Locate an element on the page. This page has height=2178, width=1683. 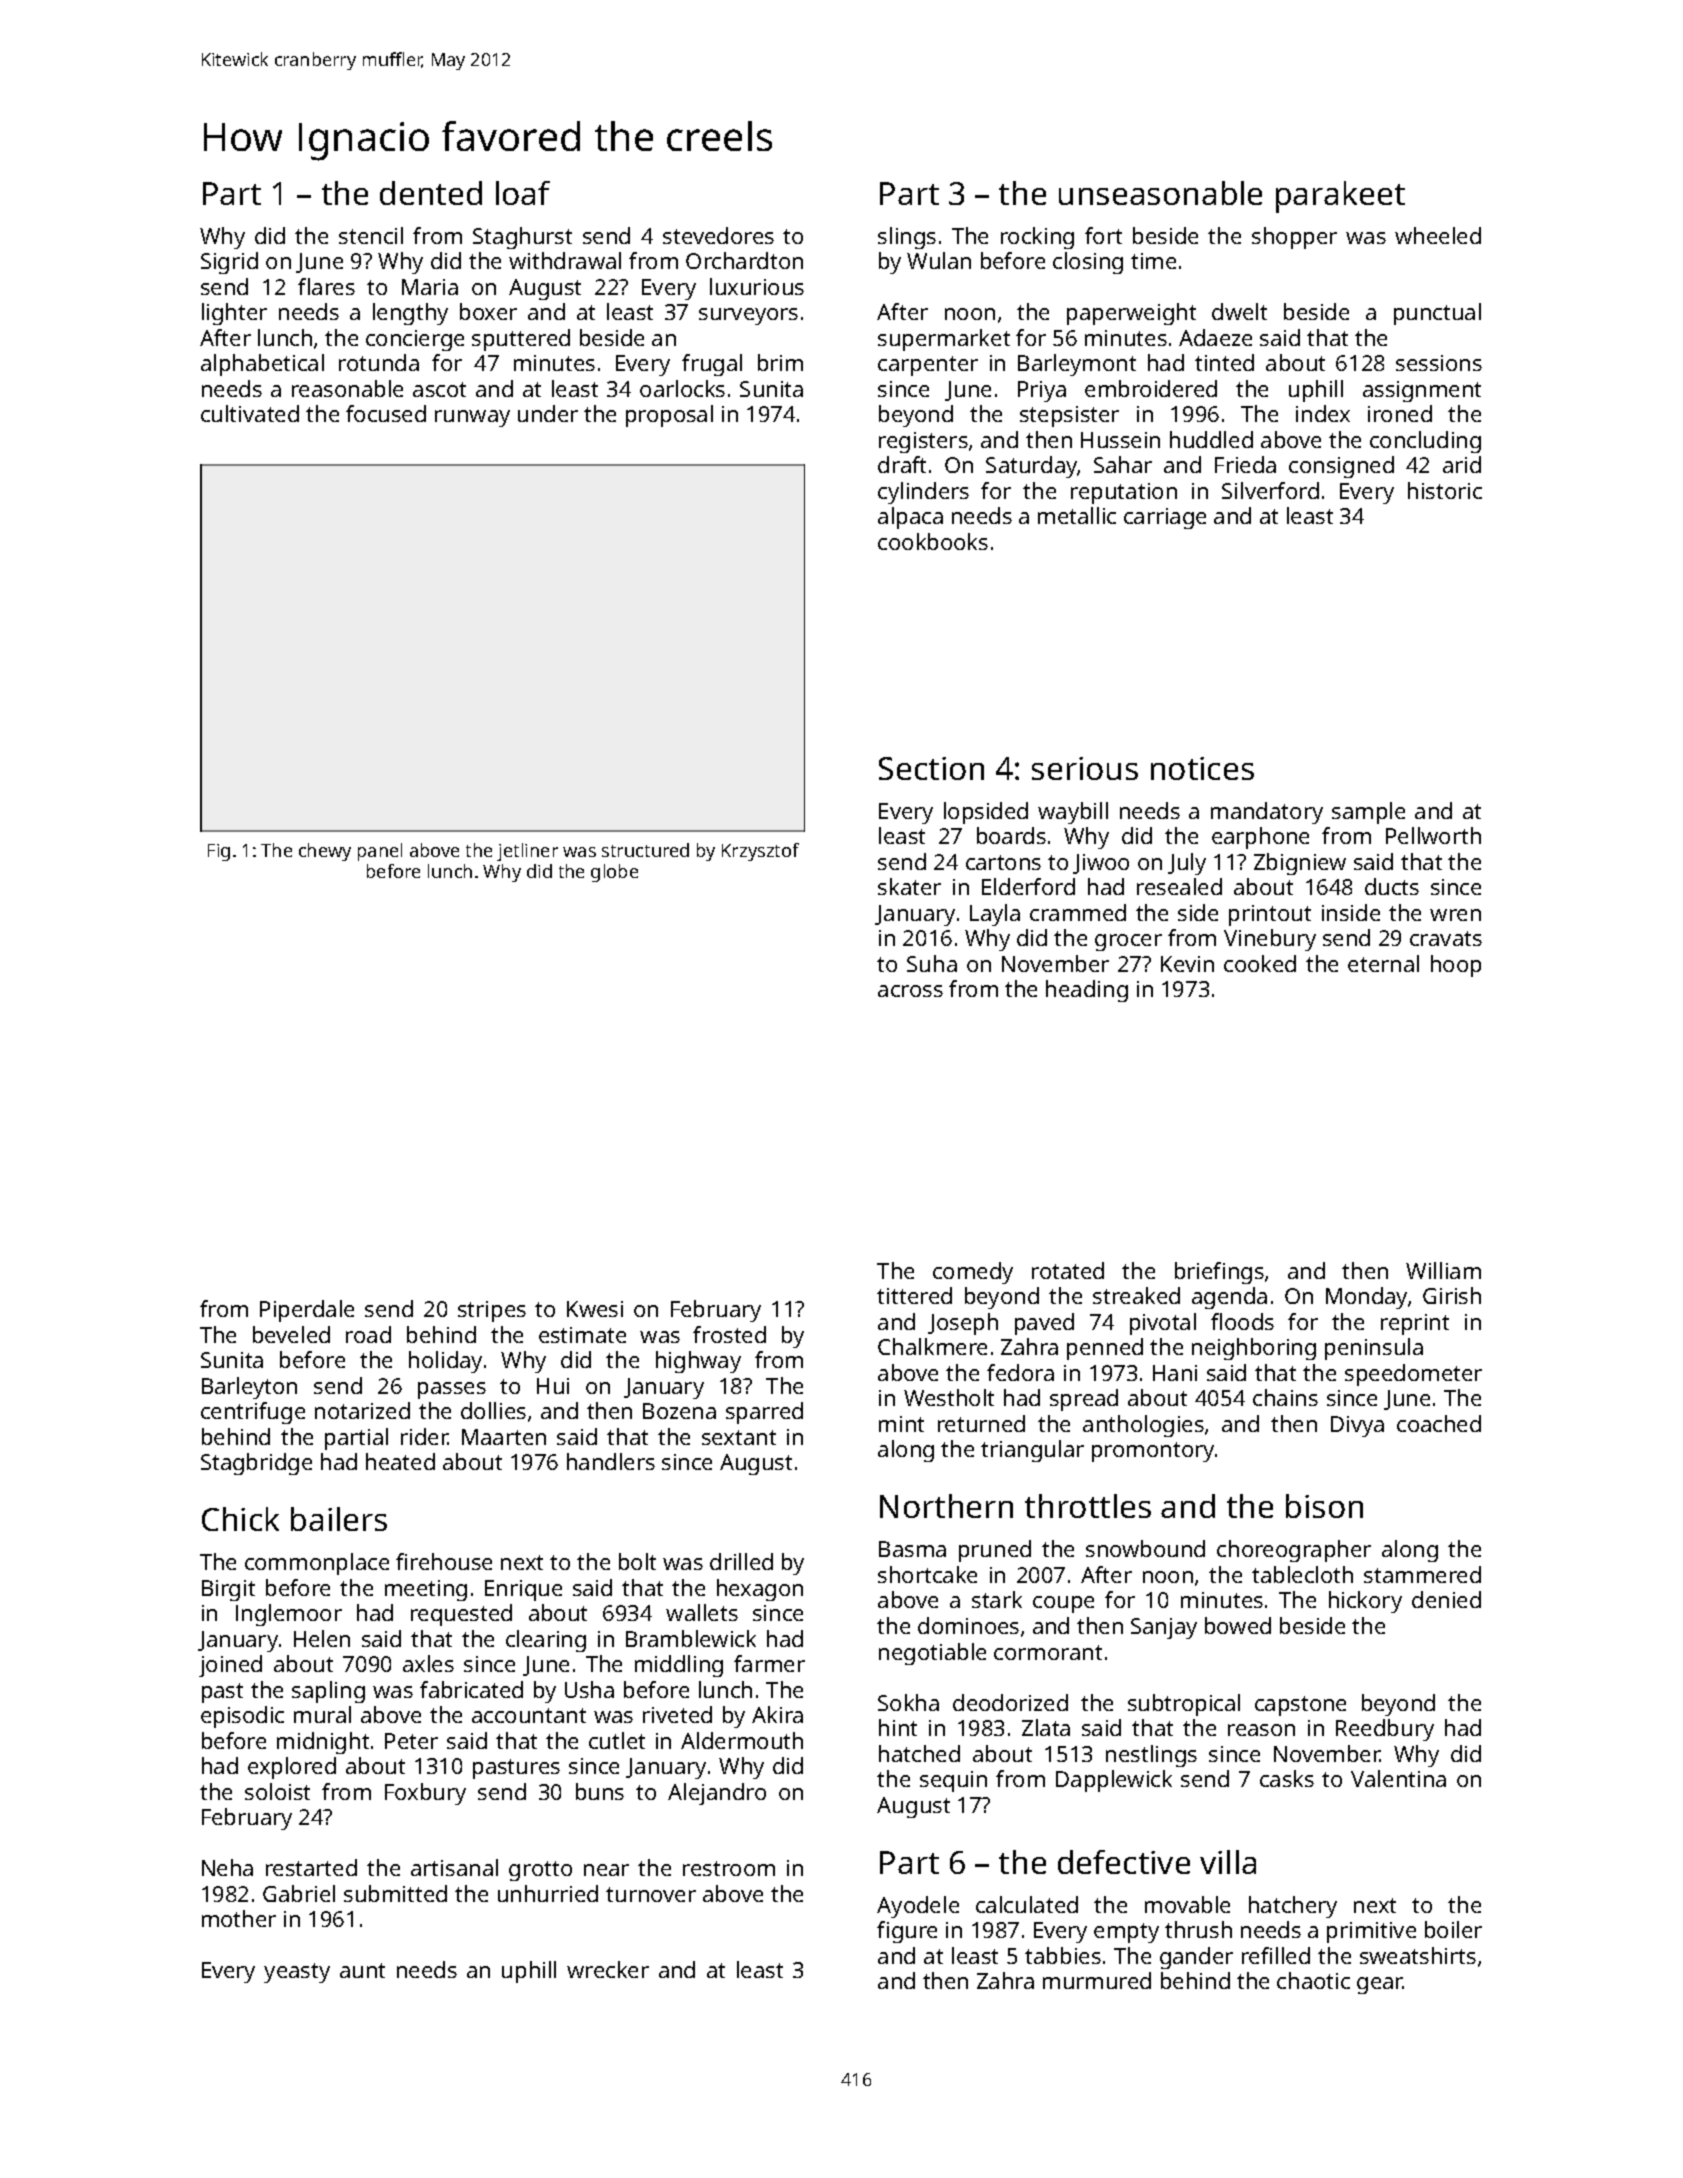
Stagbridge is located at coordinates (256, 1464).
